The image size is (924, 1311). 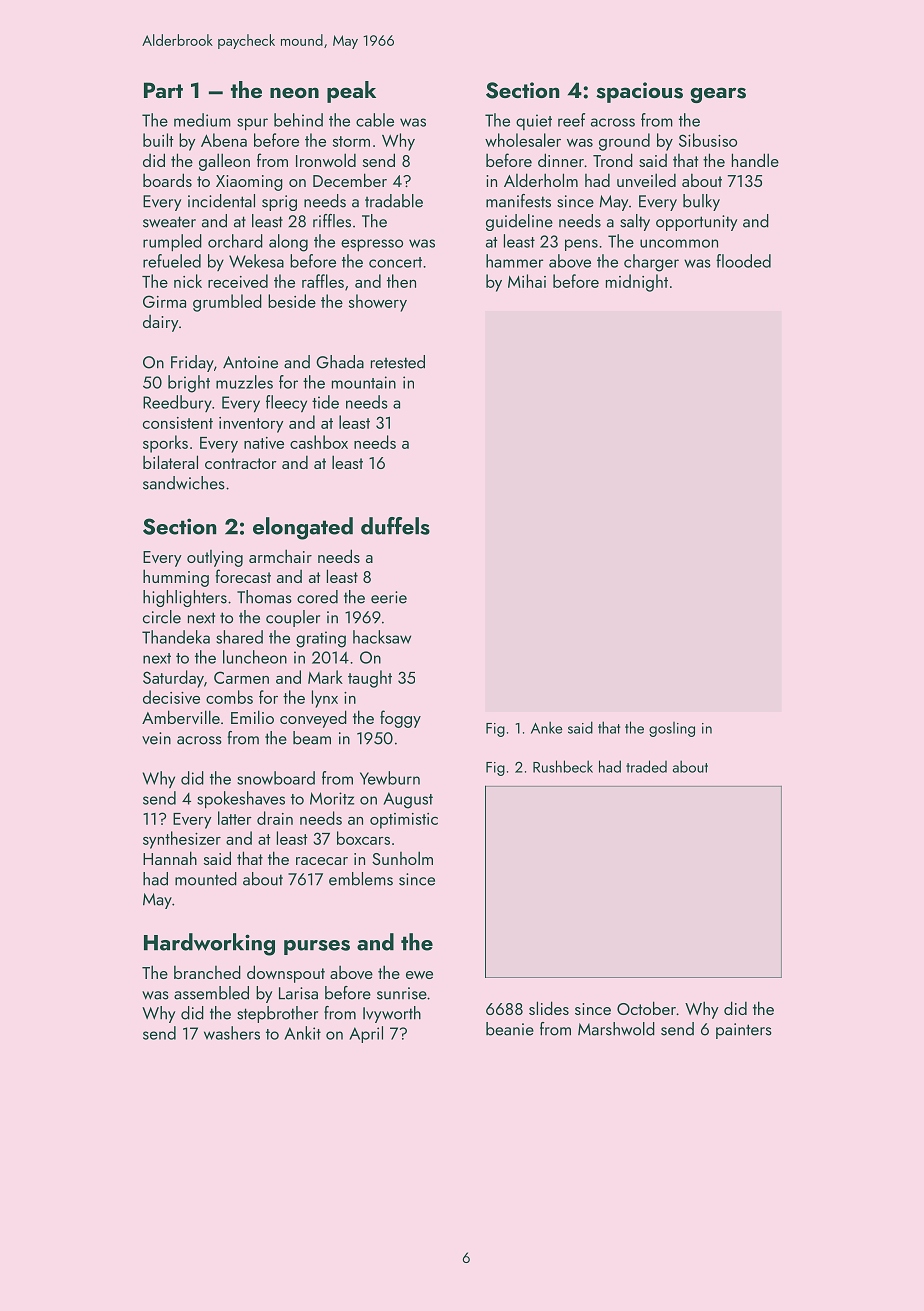 What do you see at coordinates (523, 140) in the image?
I see `wholesaler` at bounding box center [523, 140].
